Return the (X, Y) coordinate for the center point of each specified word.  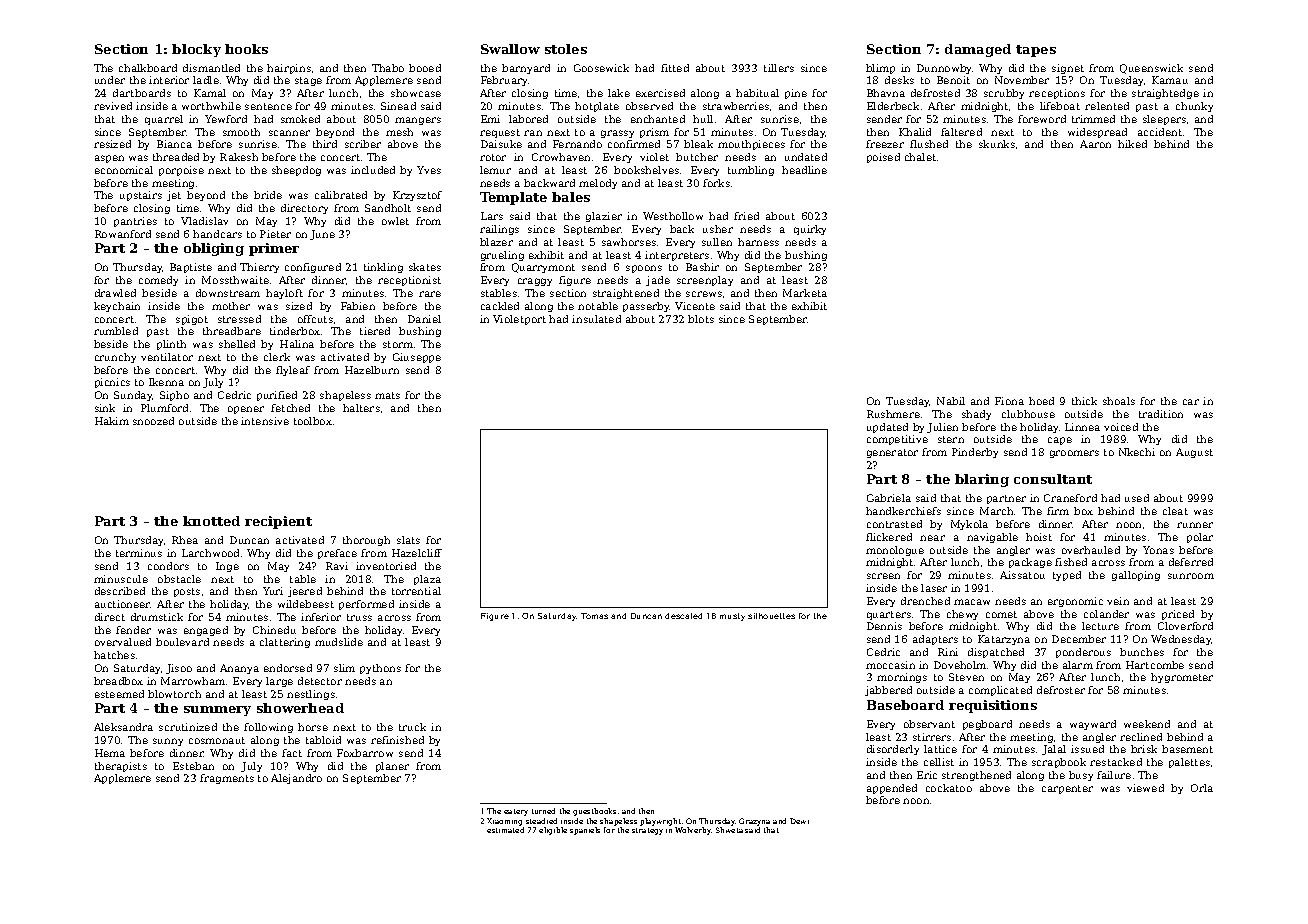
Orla (1202, 788)
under (110, 80)
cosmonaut (217, 740)
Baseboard (905, 705)
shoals (1119, 401)
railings (499, 230)
